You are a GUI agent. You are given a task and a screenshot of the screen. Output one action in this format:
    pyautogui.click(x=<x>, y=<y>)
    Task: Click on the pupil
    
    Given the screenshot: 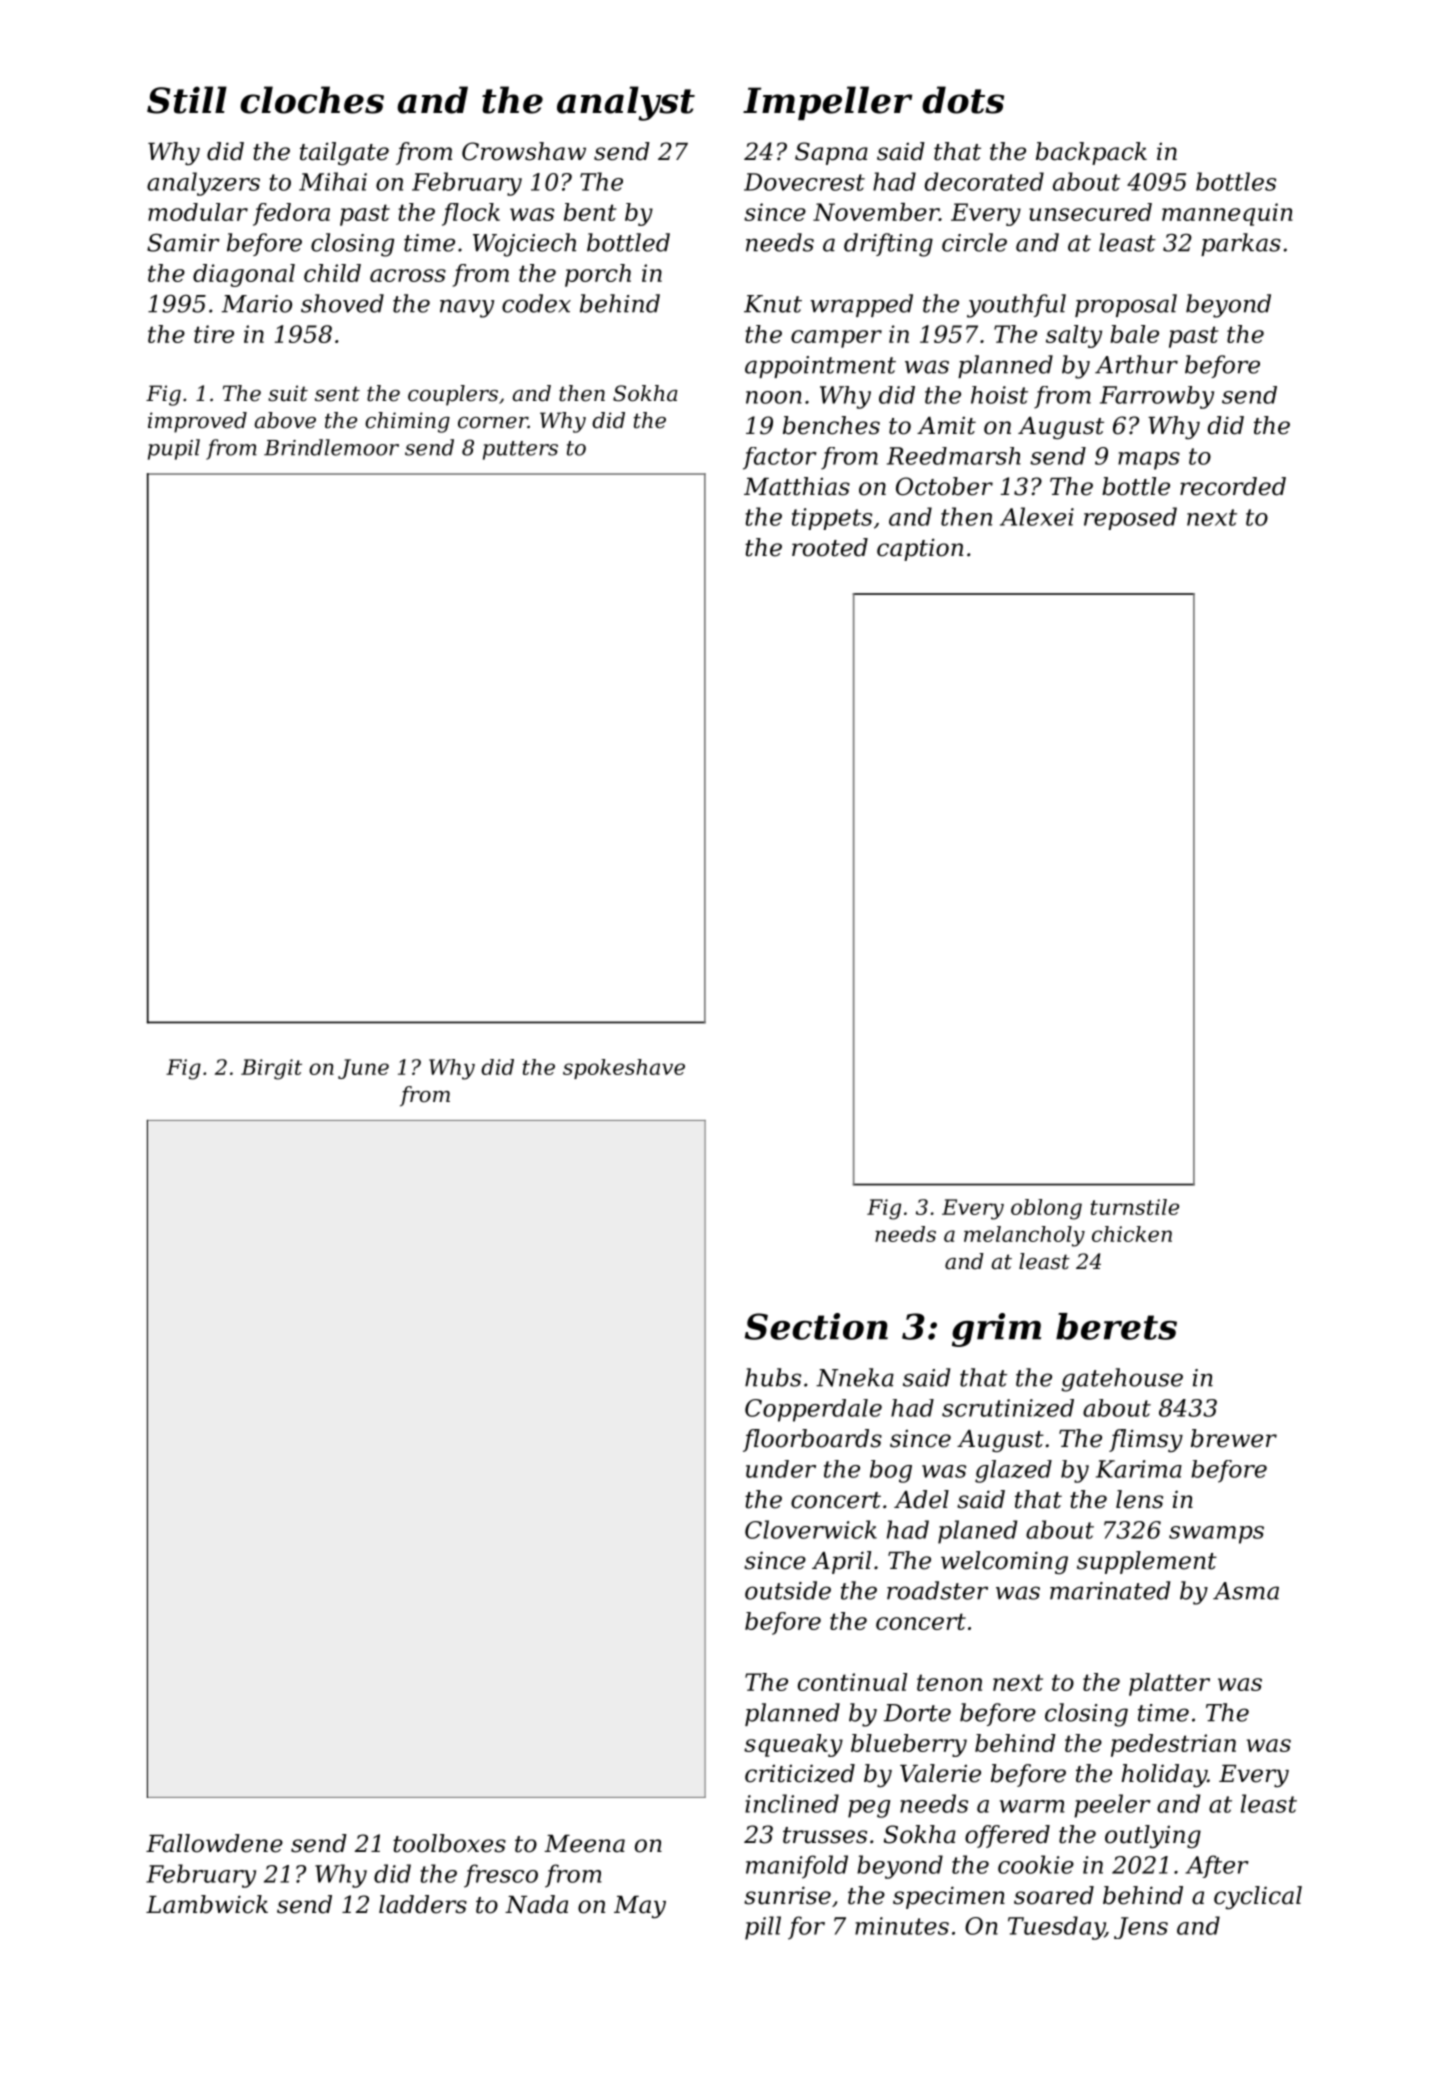 What is the action you would take?
    pyautogui.click(x=174, y=449)
